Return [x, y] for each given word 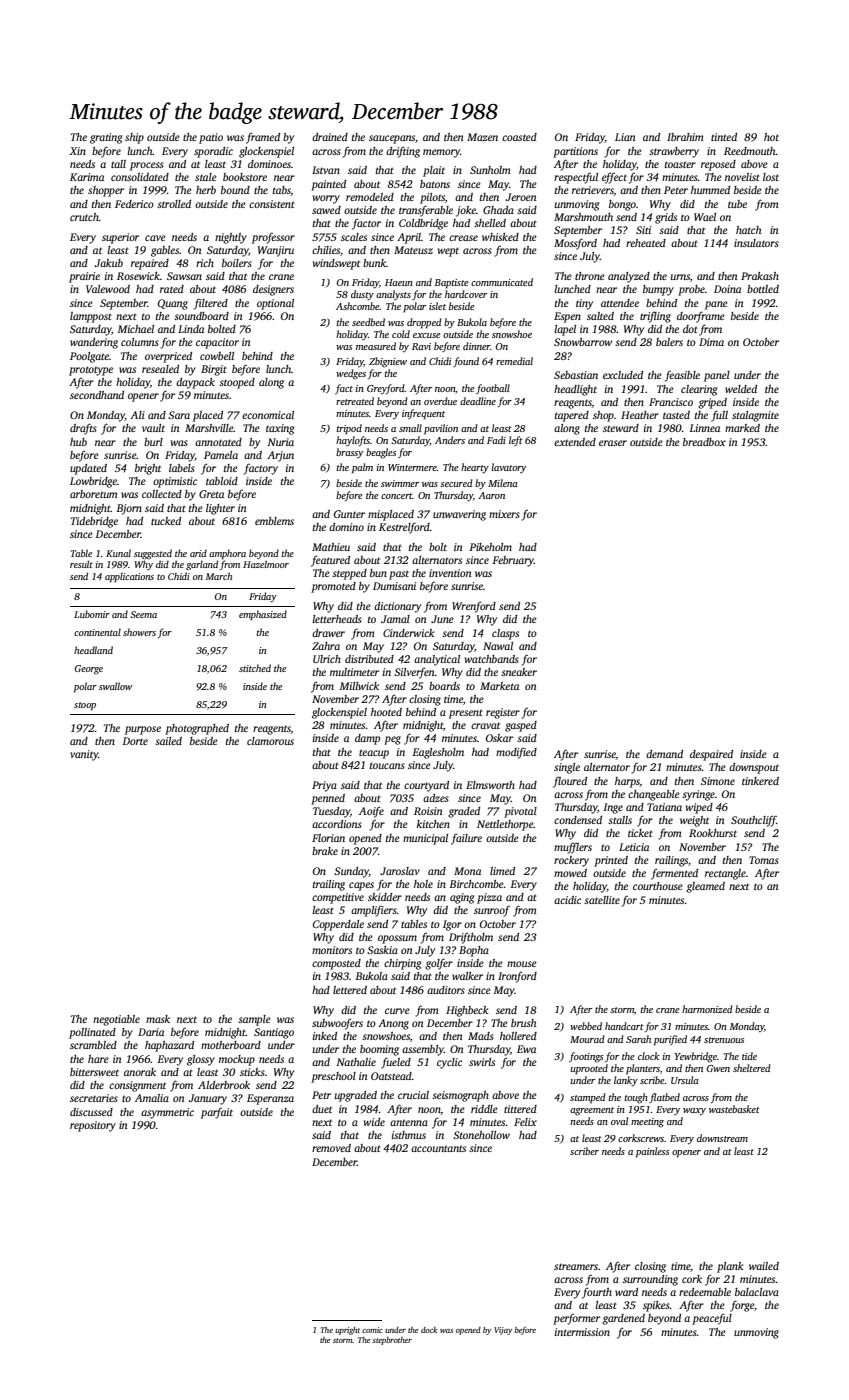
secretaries [94, 1098]
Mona [467, 871]
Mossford [575, 244]
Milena [503, 483]
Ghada [498, 210]
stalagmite [755, 416]
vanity [84, 755]
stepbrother [392, 1341]
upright [347, 1331]
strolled [174, 204]
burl [153, 442]
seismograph [460, 1096]
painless [652, 1152]
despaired [711, 755]
